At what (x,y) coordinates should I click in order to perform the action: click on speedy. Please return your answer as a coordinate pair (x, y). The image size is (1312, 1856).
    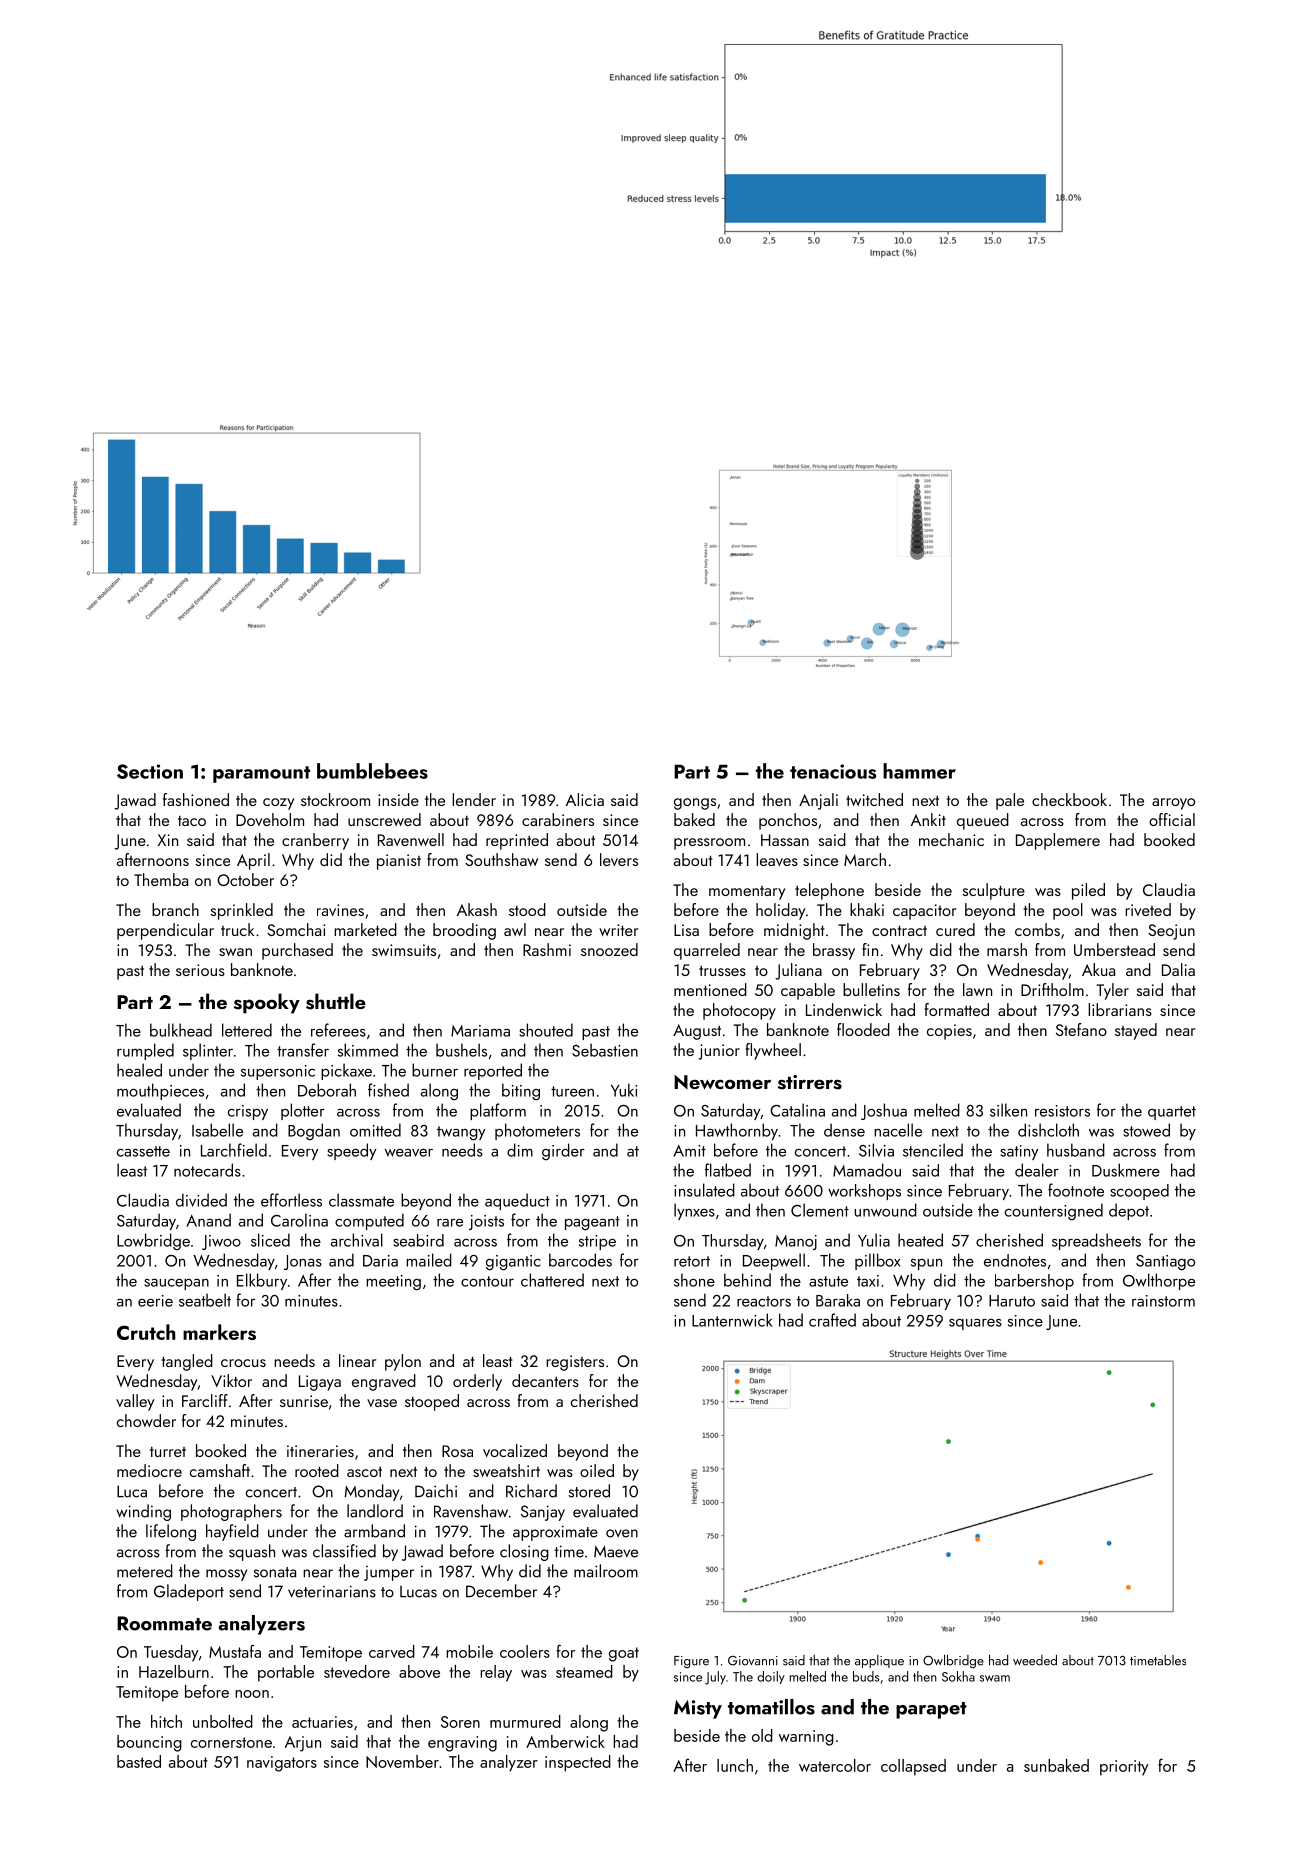
    Looking at the image, I should click on (352, 1151).
